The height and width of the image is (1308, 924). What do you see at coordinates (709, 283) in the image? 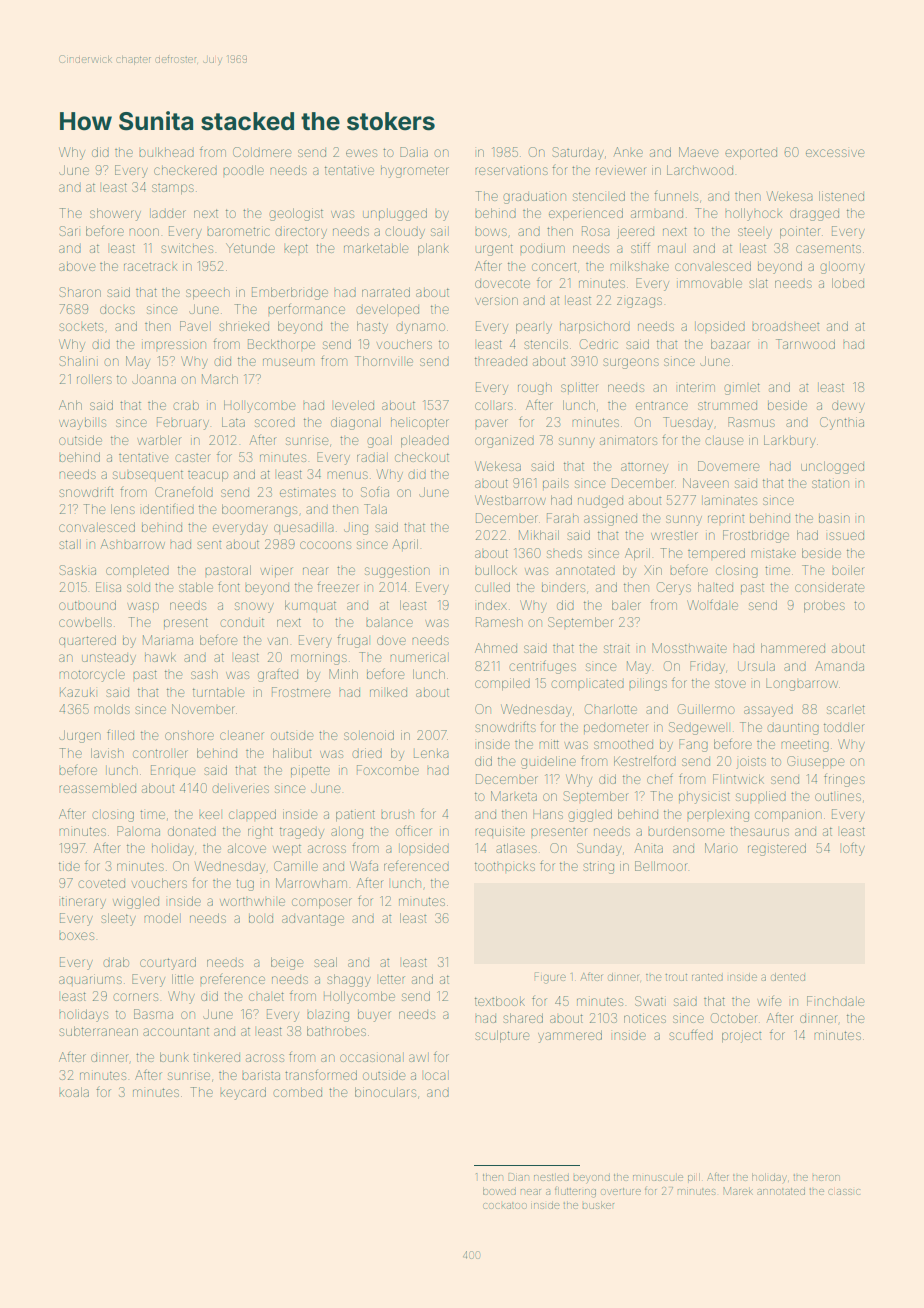
I see `immovable` at bounding box center [709, 283].
